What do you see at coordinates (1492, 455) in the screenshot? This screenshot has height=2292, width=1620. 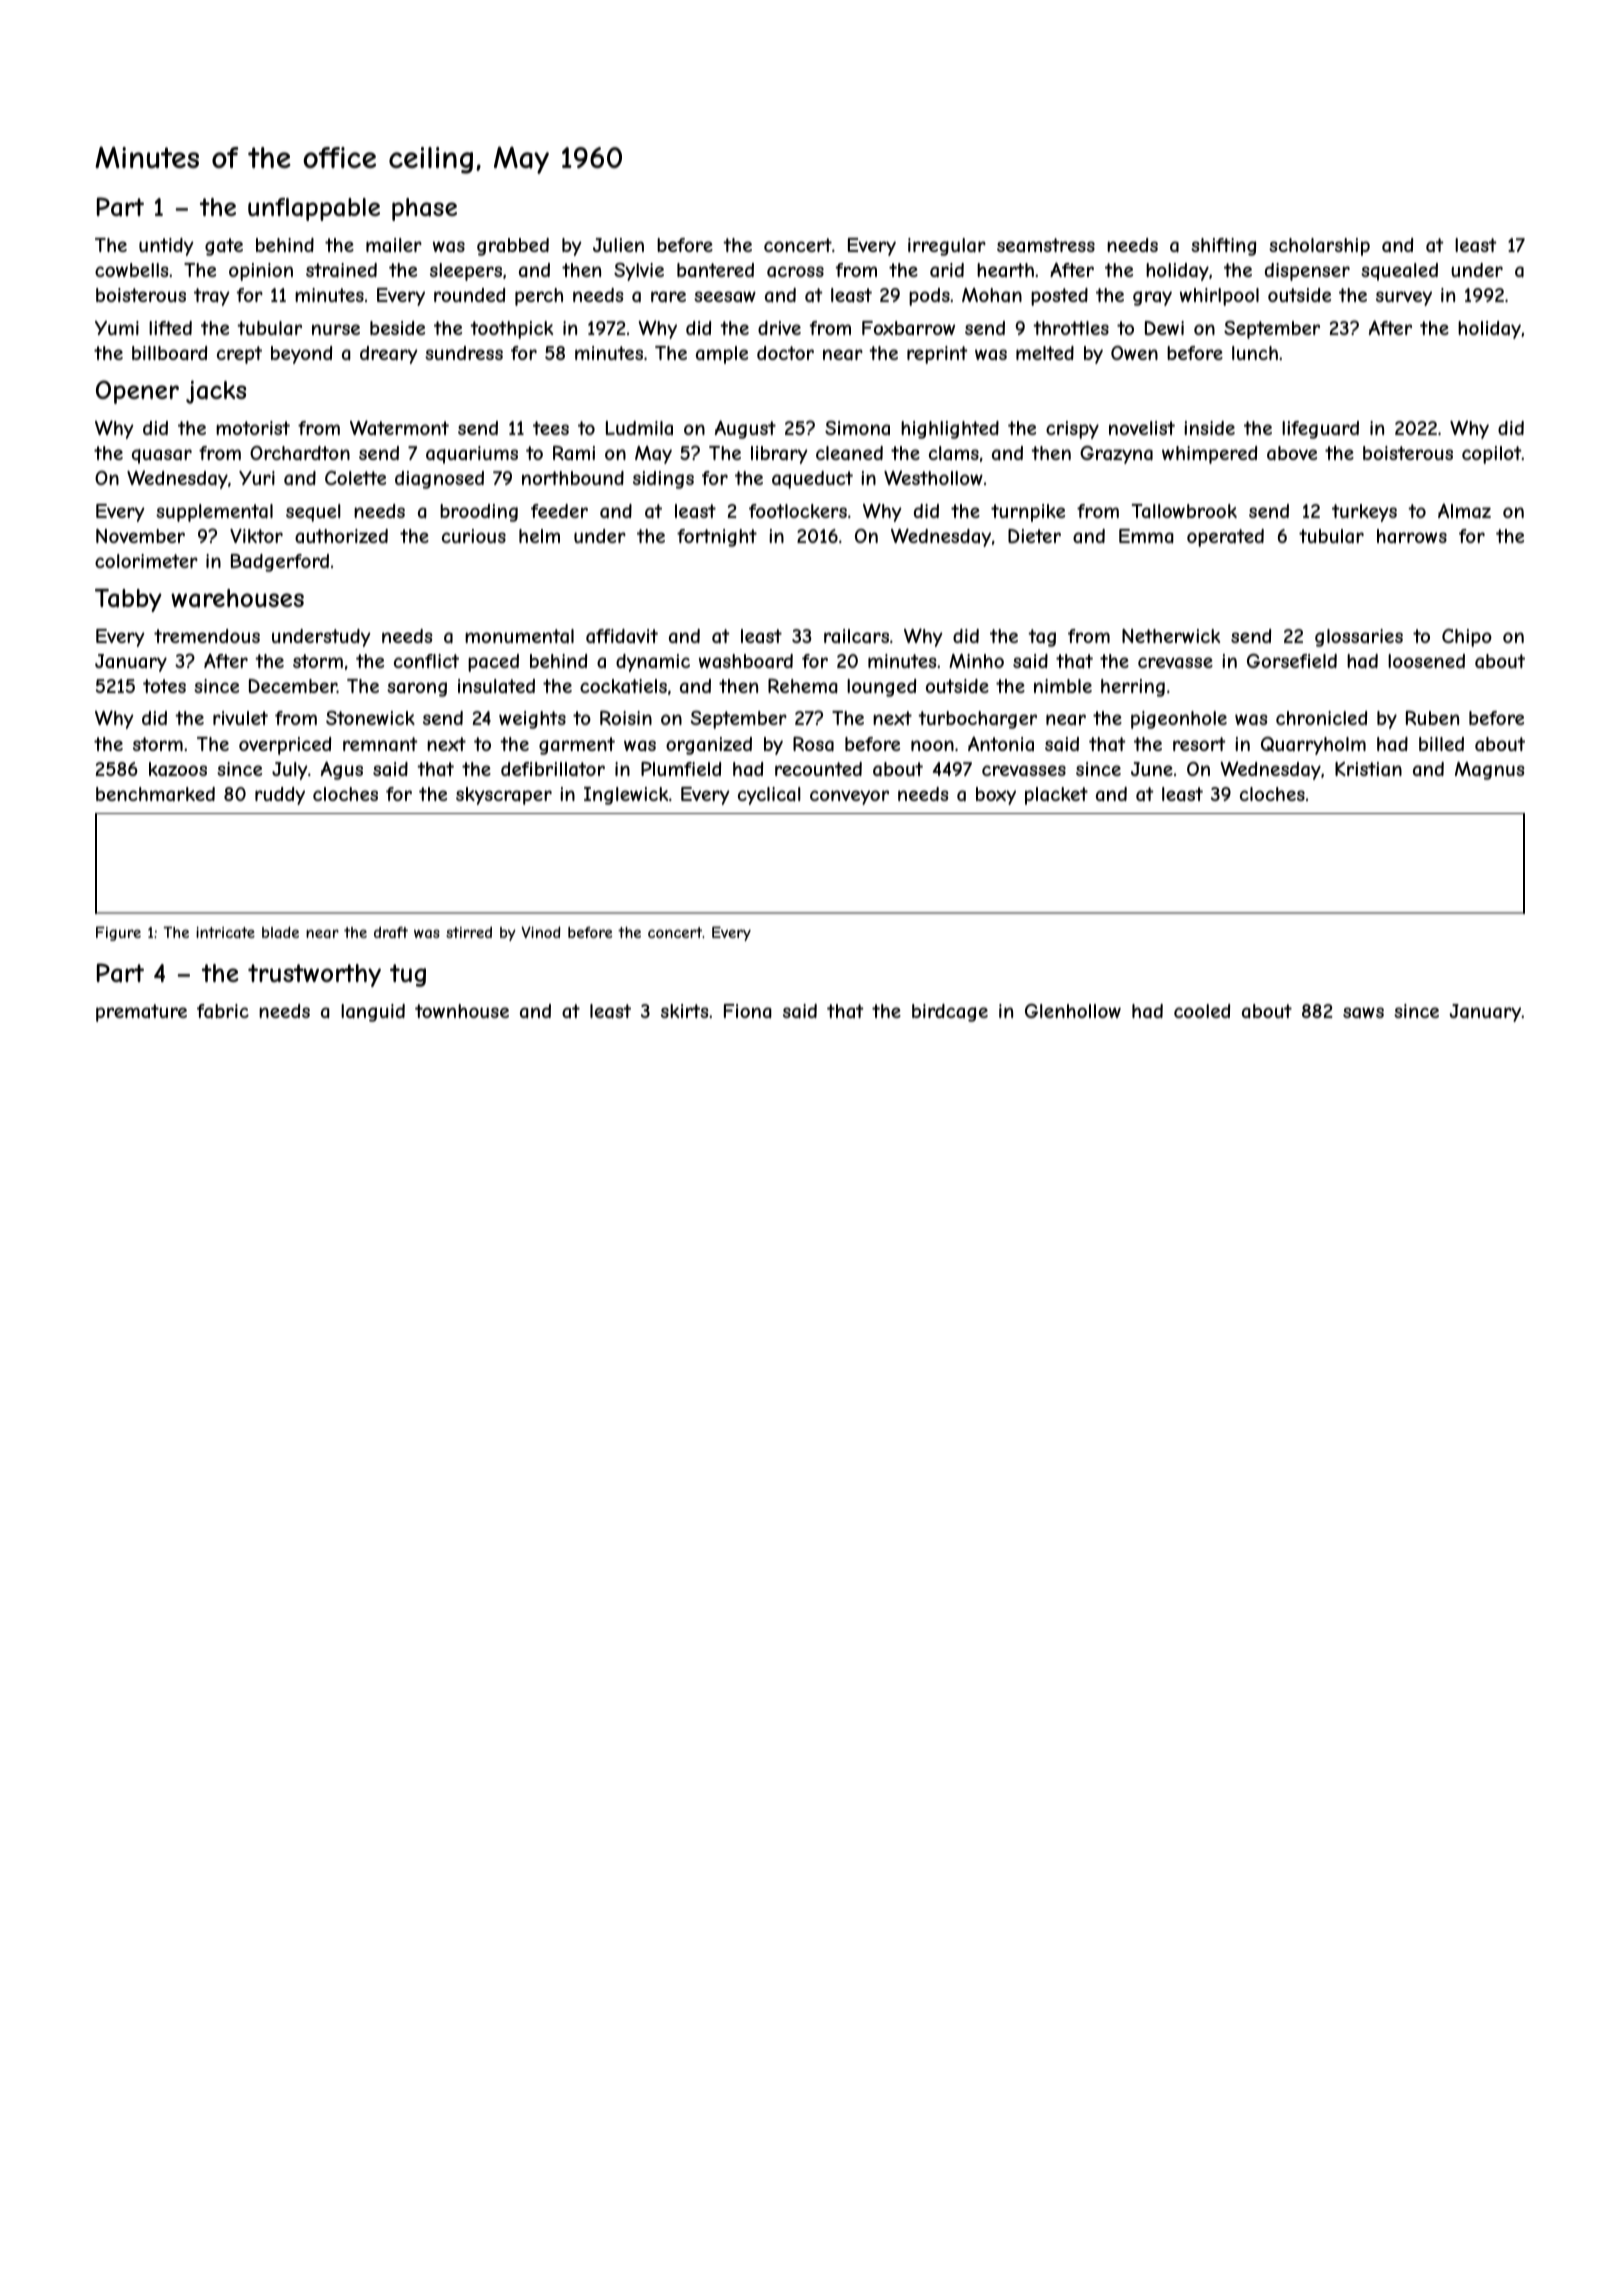 I see `copilot` at bounding box center [1492, 455].
